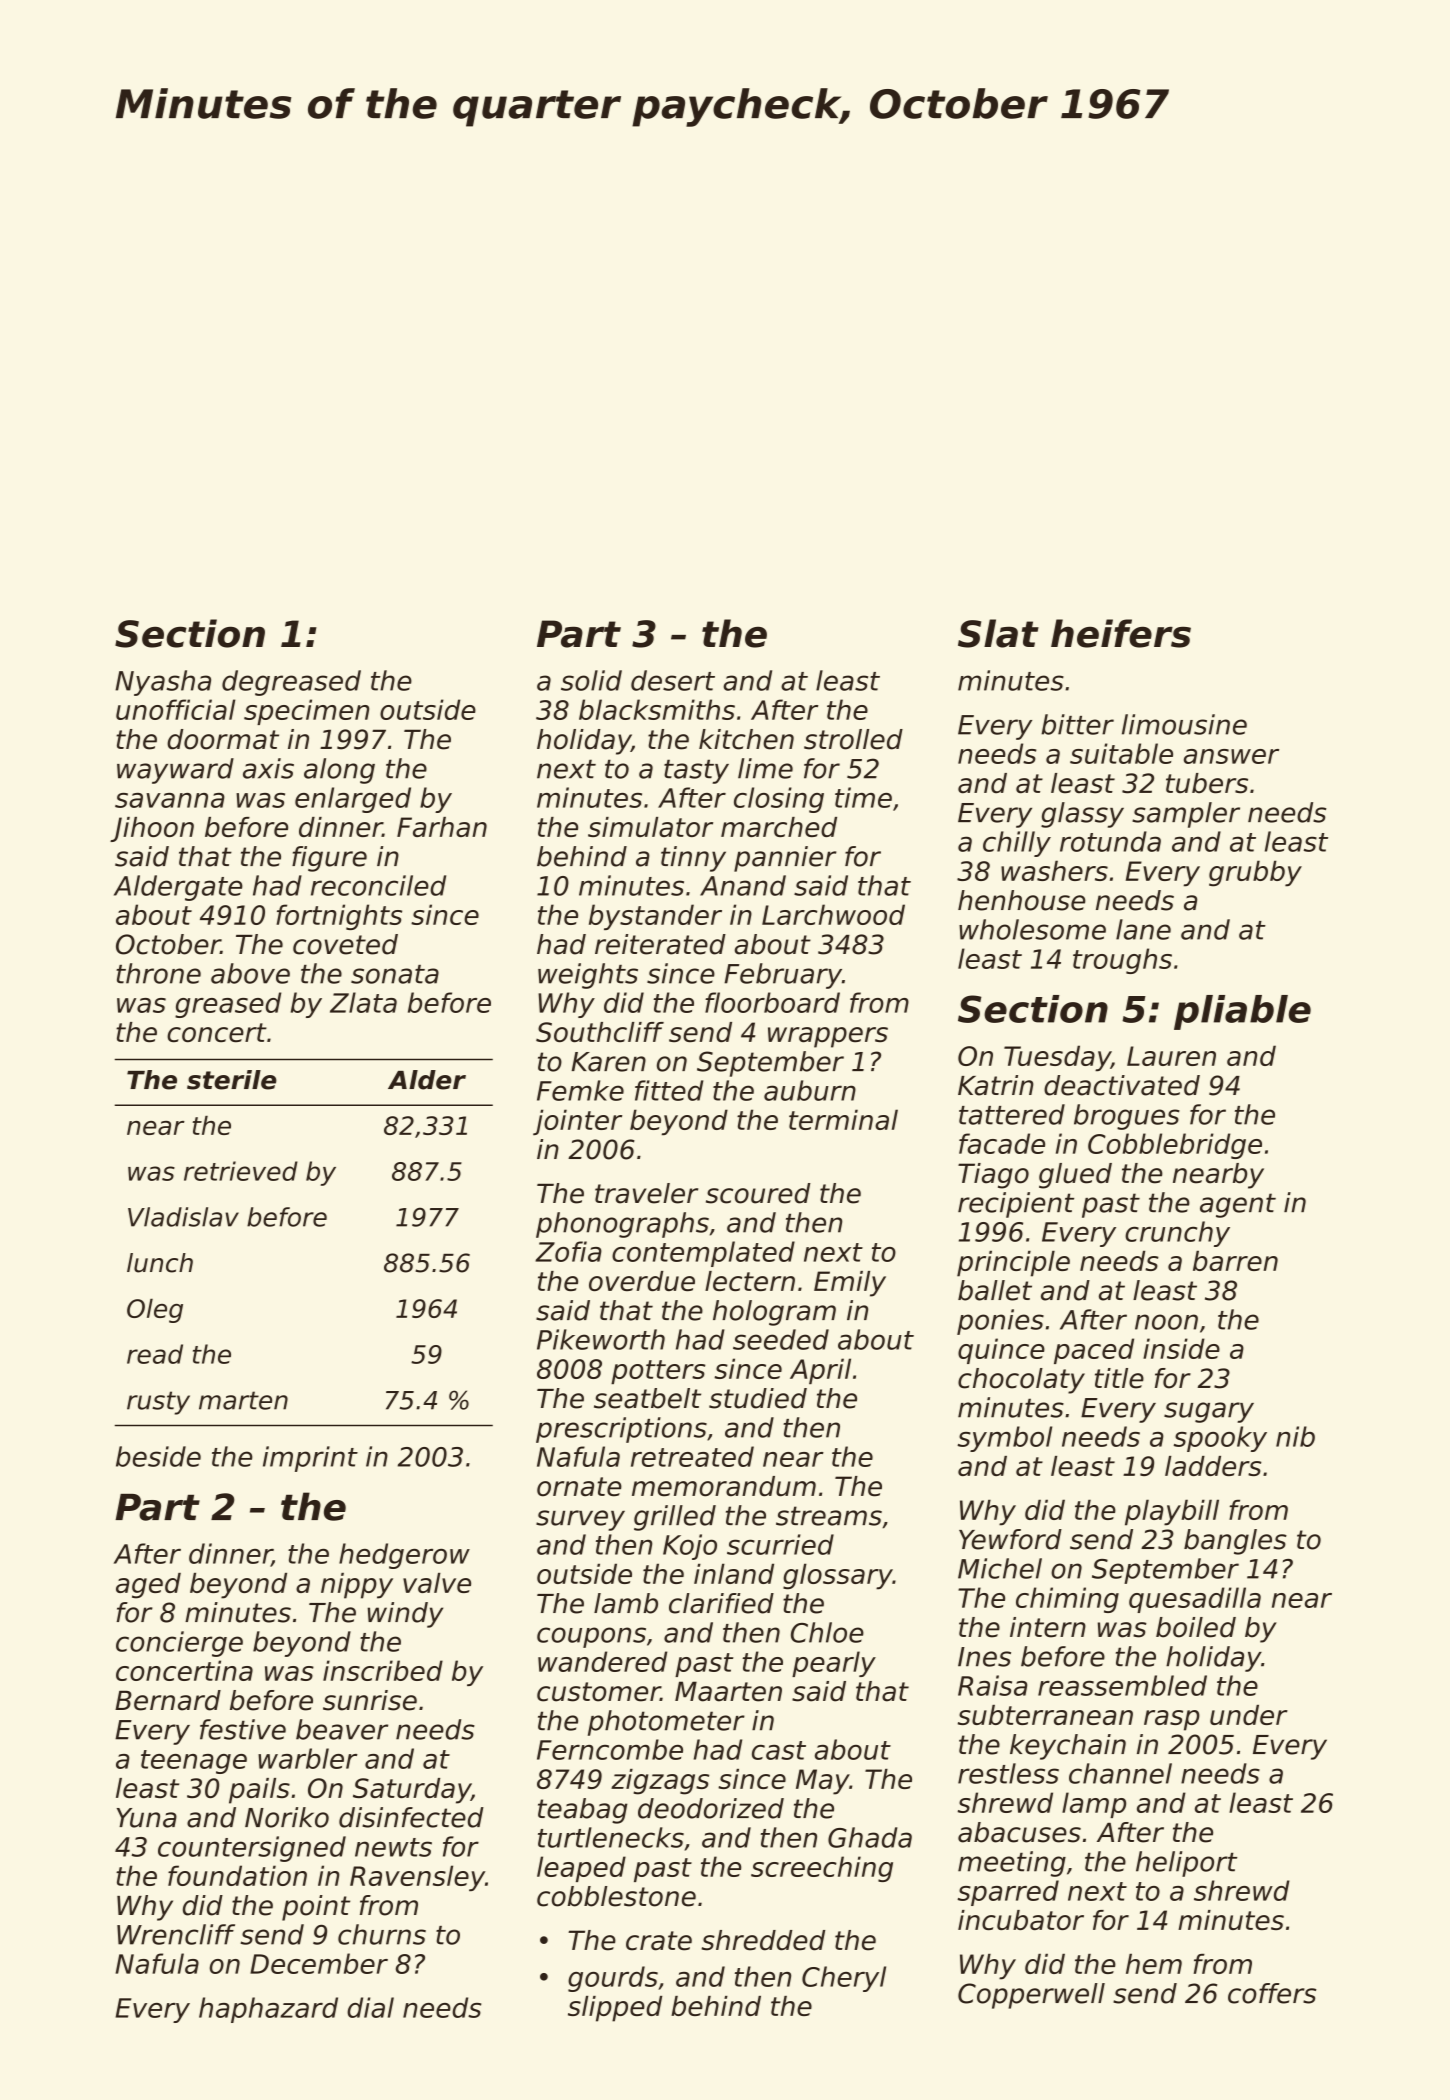 This document has height=2100, width=1450. Describe the element at coordinates (673, 680) in the document. I see `desert` at that location.
